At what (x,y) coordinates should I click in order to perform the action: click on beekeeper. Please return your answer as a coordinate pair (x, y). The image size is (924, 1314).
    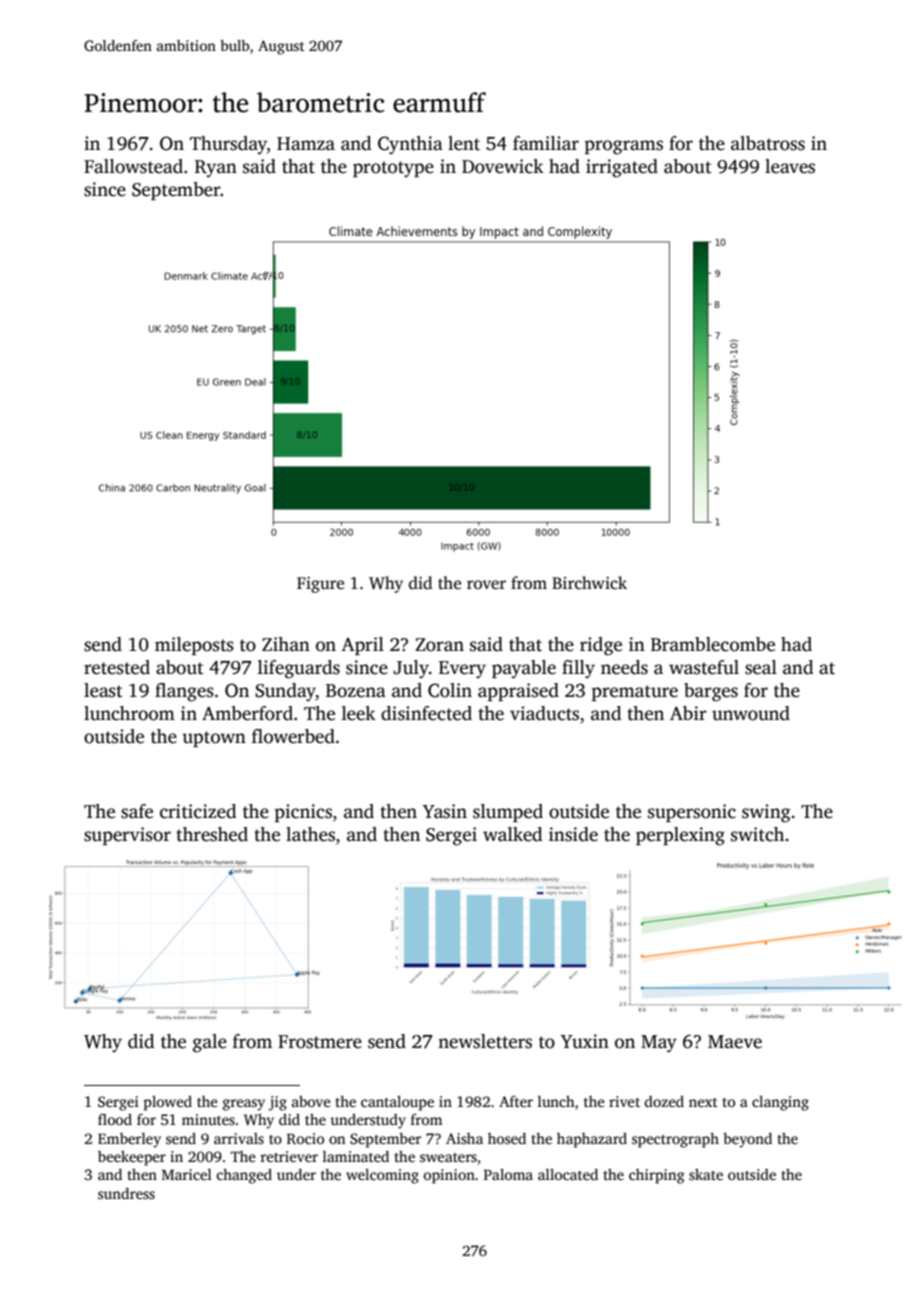
    Looking at the image, I should click on (132, 1158).
